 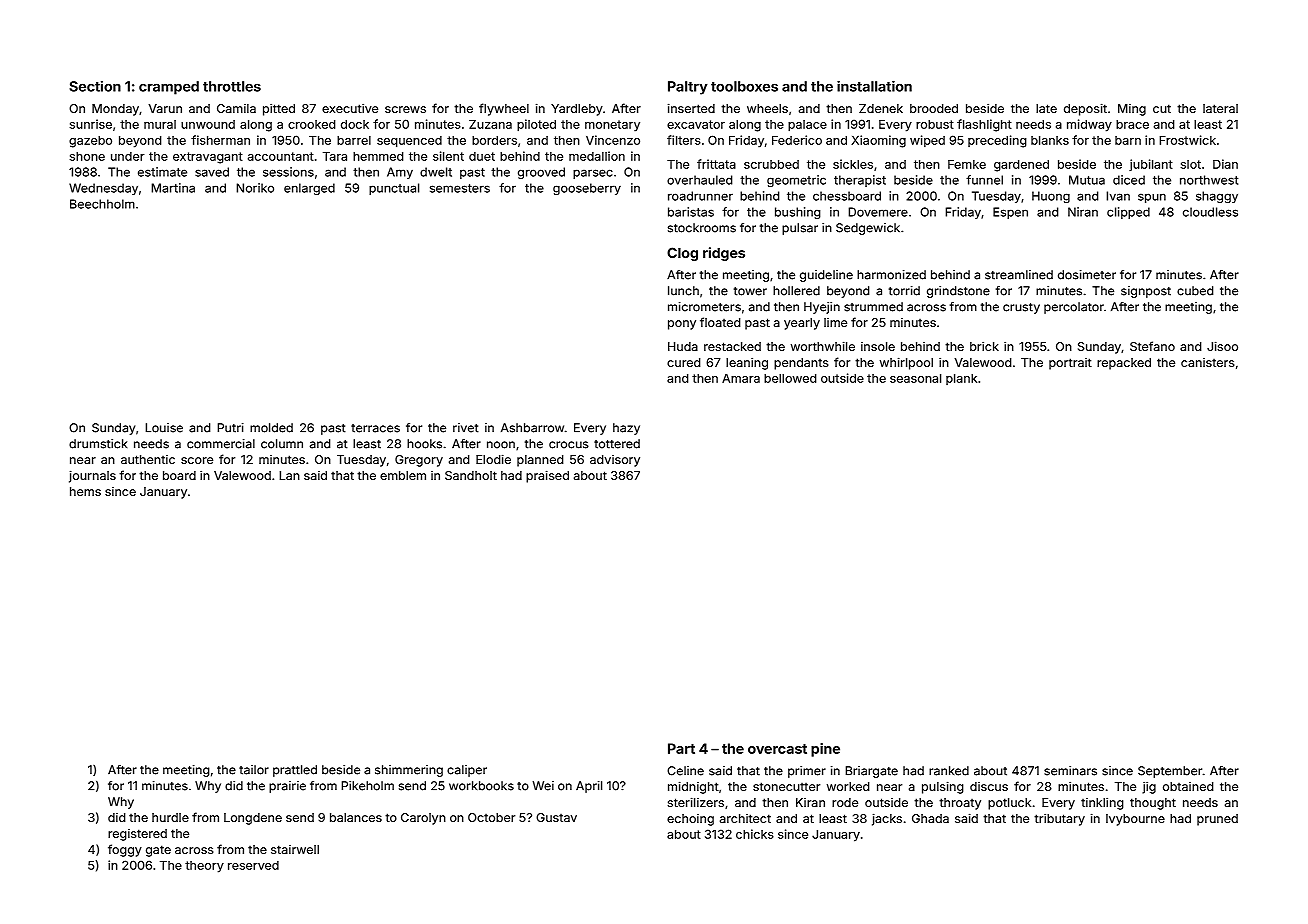 I want to click on installation, so click(x=874, y=86).
